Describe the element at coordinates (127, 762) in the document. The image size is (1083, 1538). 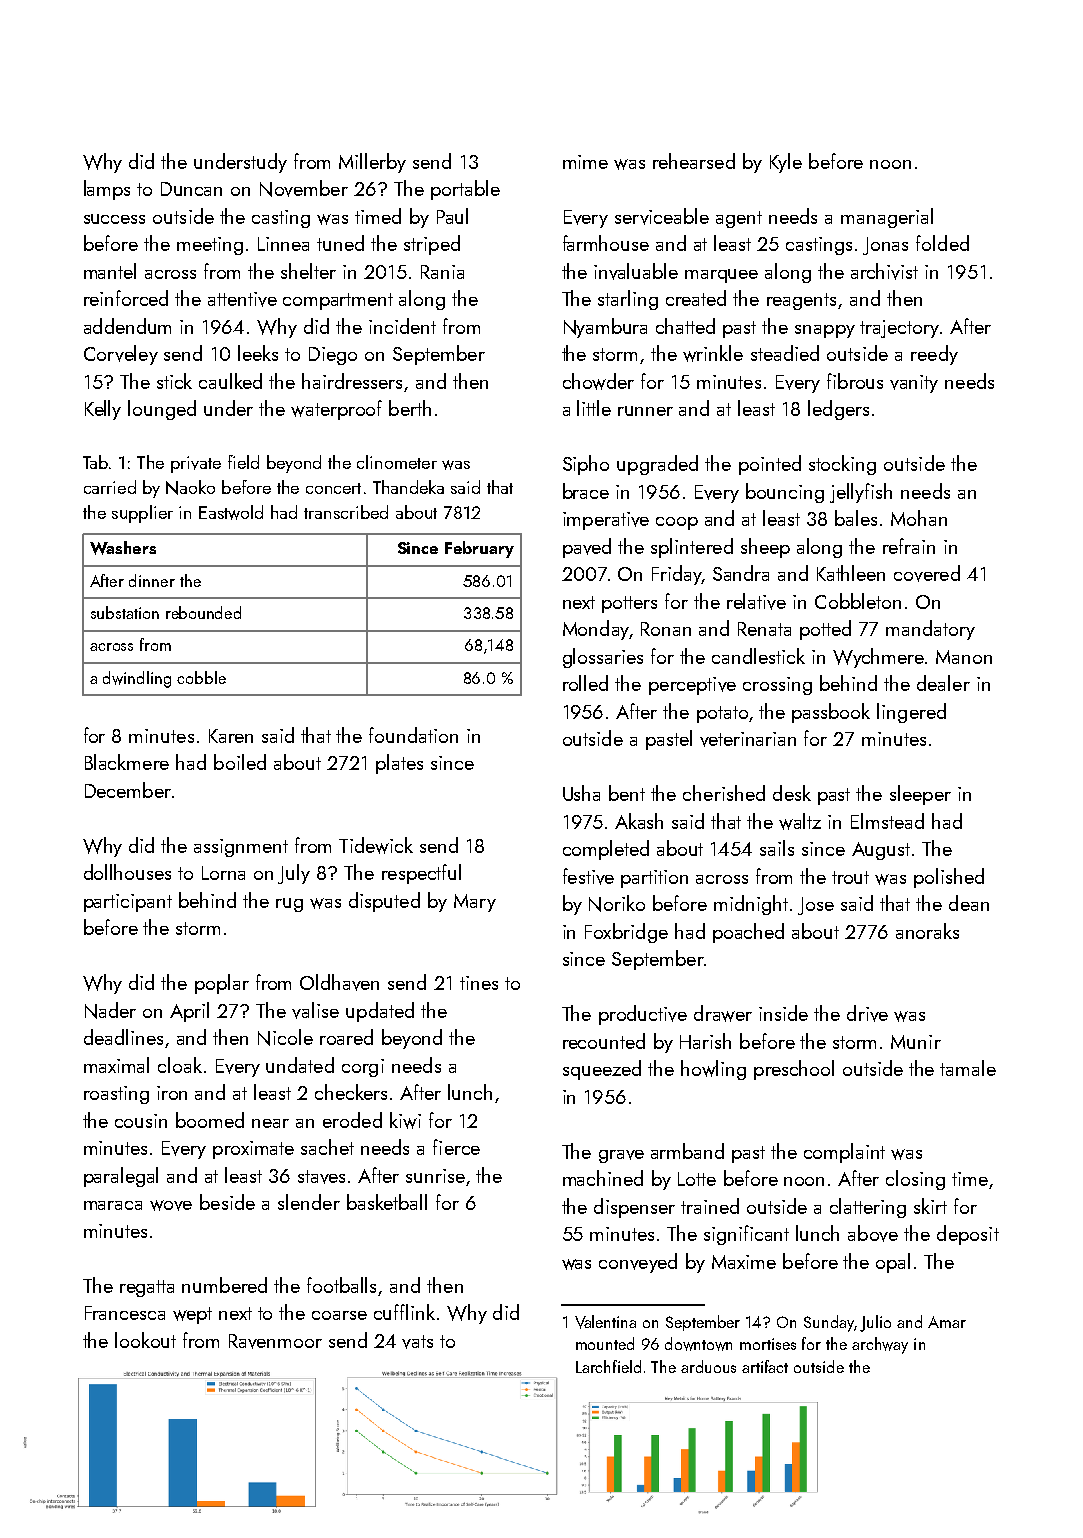
I see `Blackmere` at that location.
